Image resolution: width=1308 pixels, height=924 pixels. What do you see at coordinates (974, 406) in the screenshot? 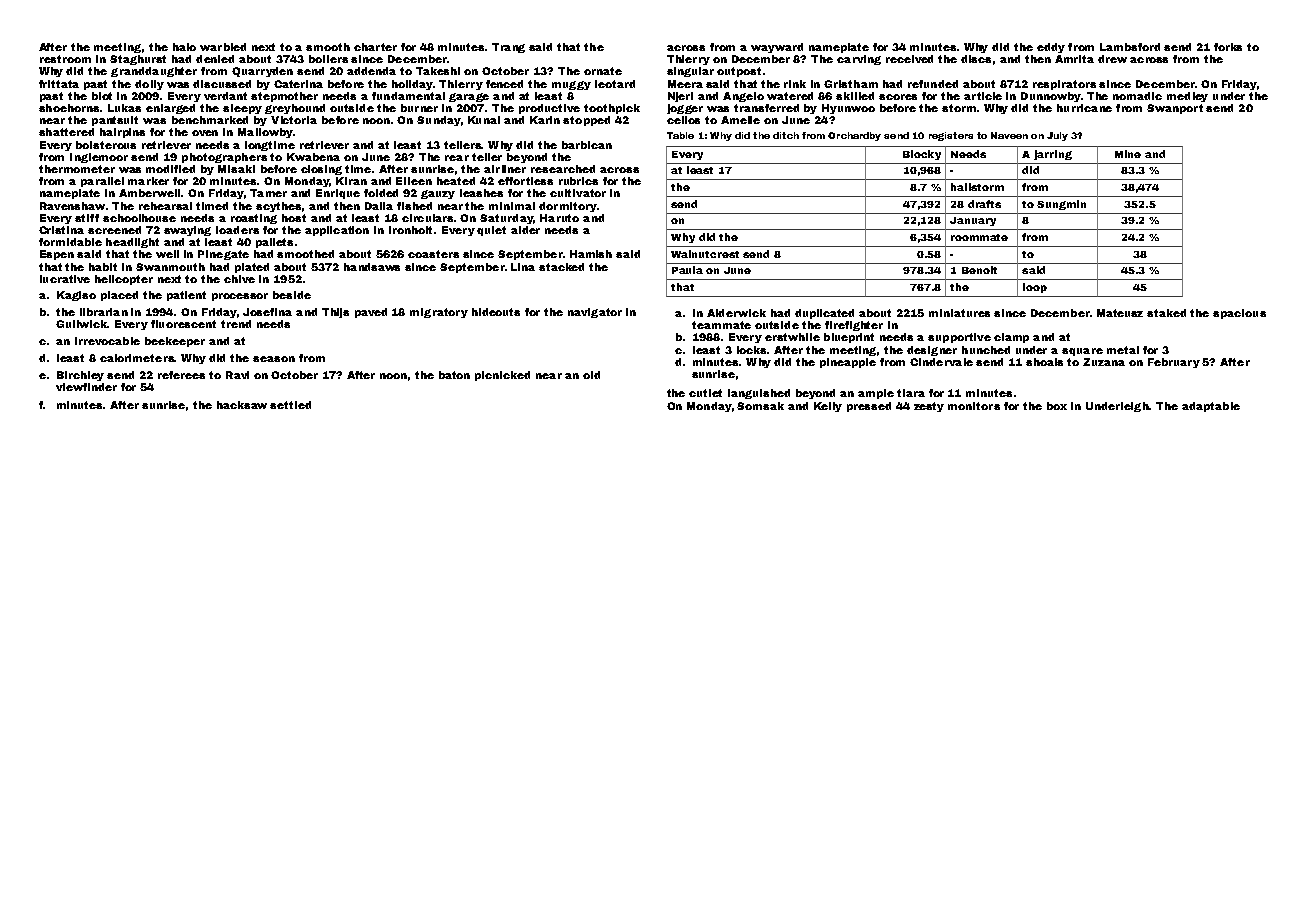
I see `monitors` at bounding box center [974, 406].
